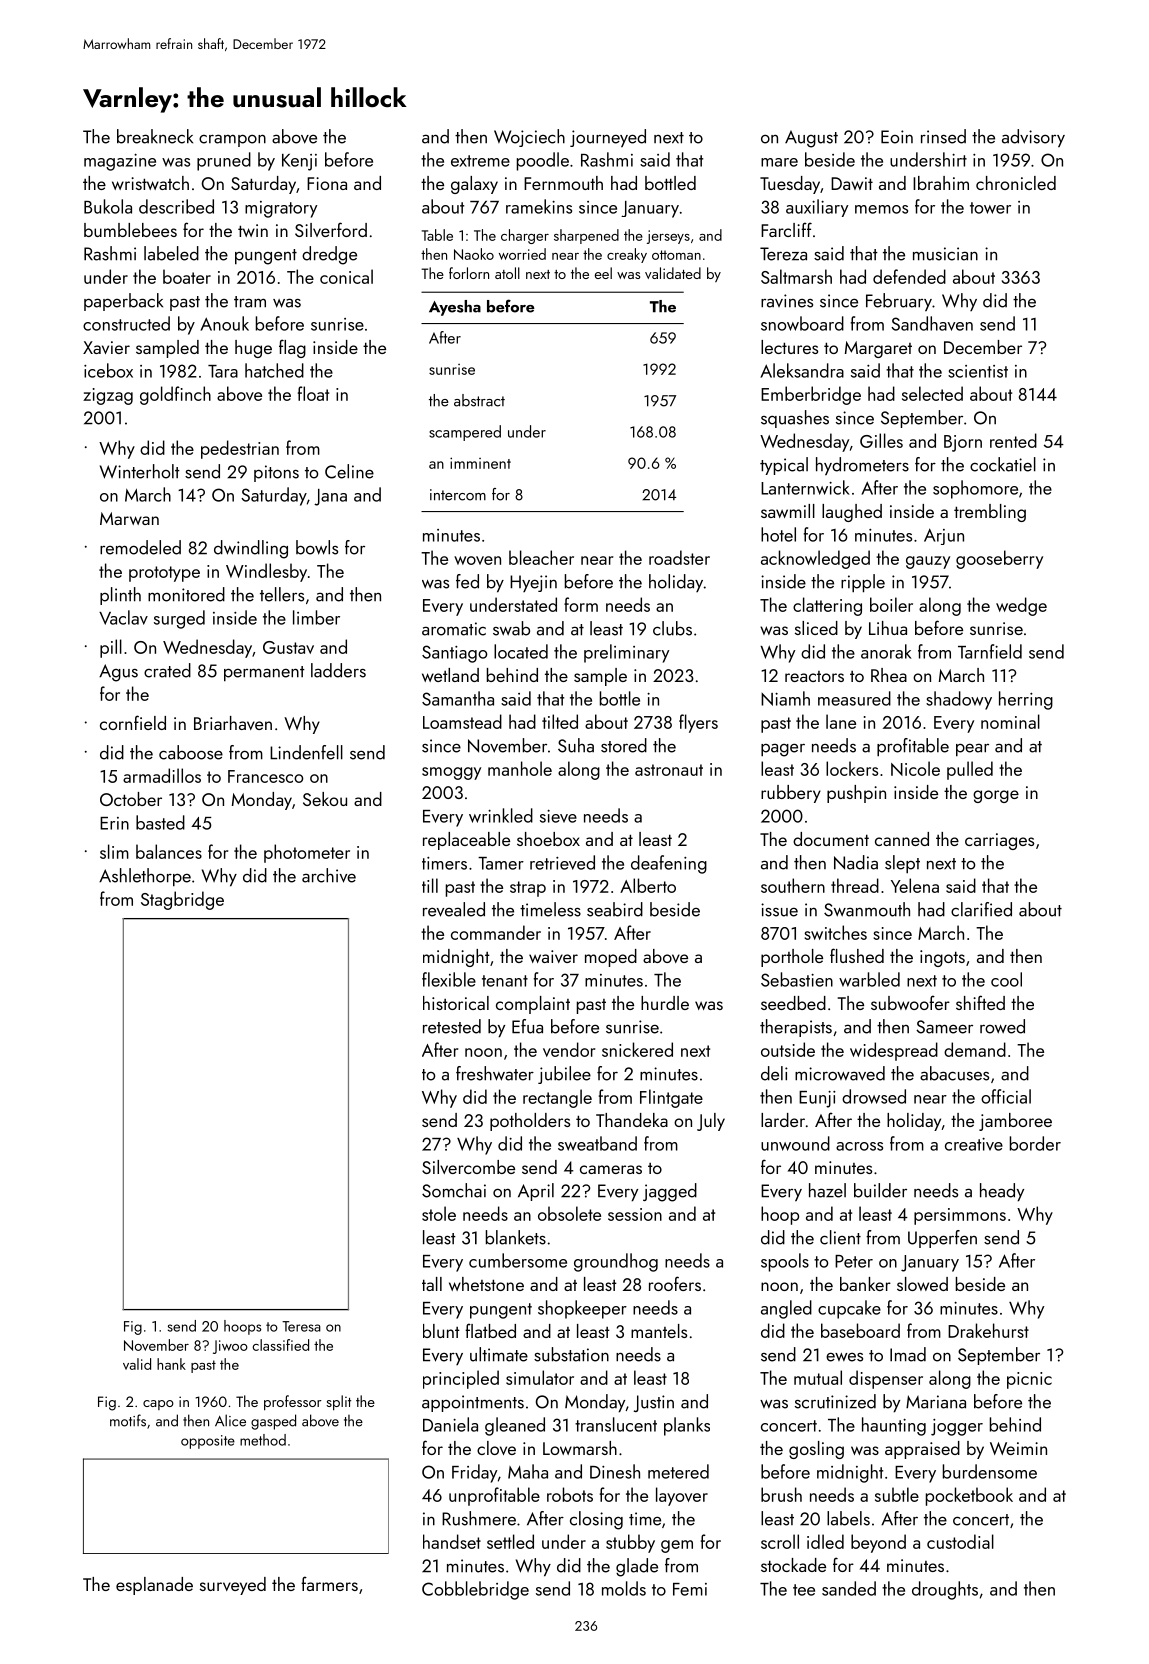 The image size is (1149, 1664). I want to click on reactors, so click(814, 676).
